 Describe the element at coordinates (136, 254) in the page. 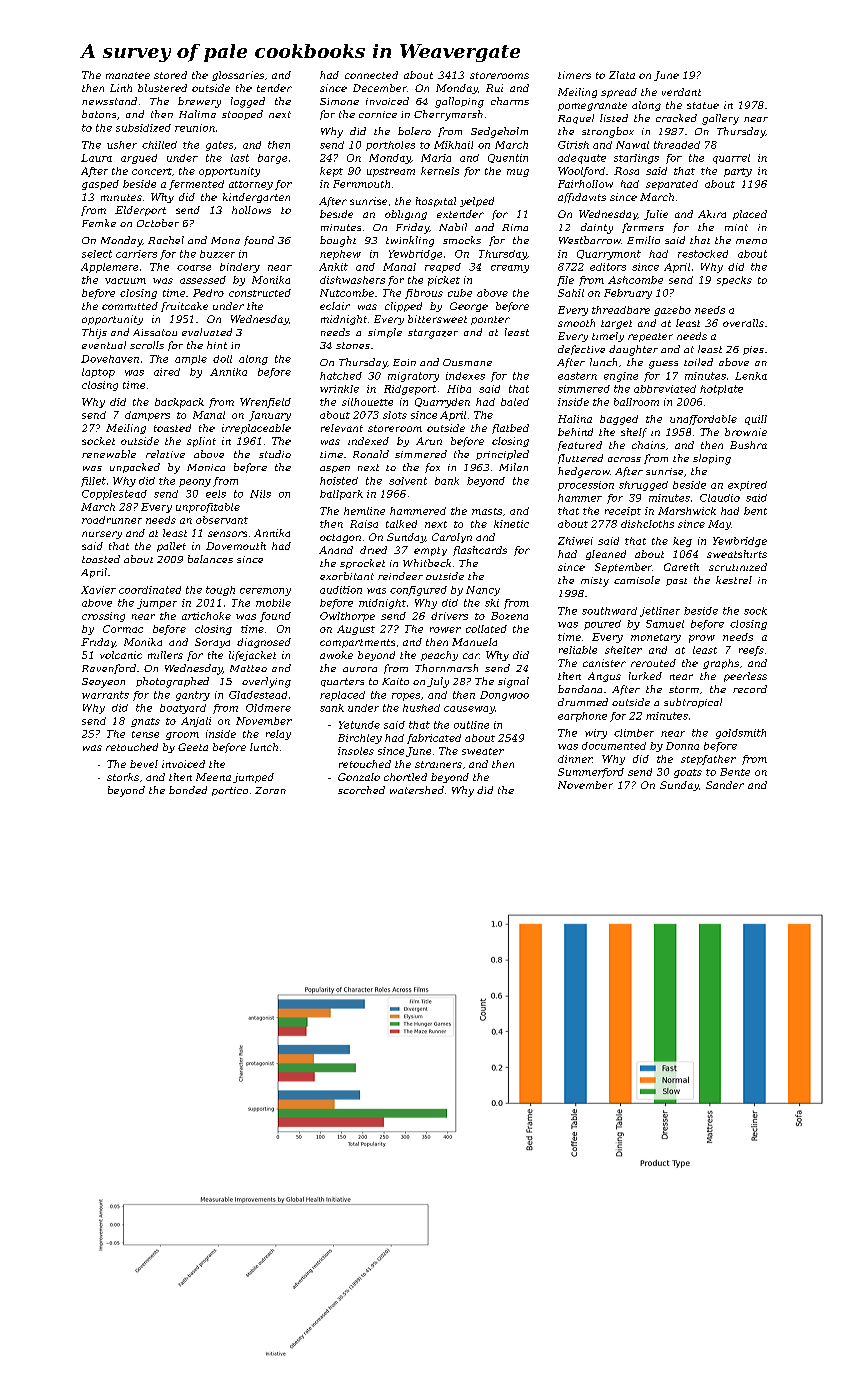

I see `carriers` at that location.
